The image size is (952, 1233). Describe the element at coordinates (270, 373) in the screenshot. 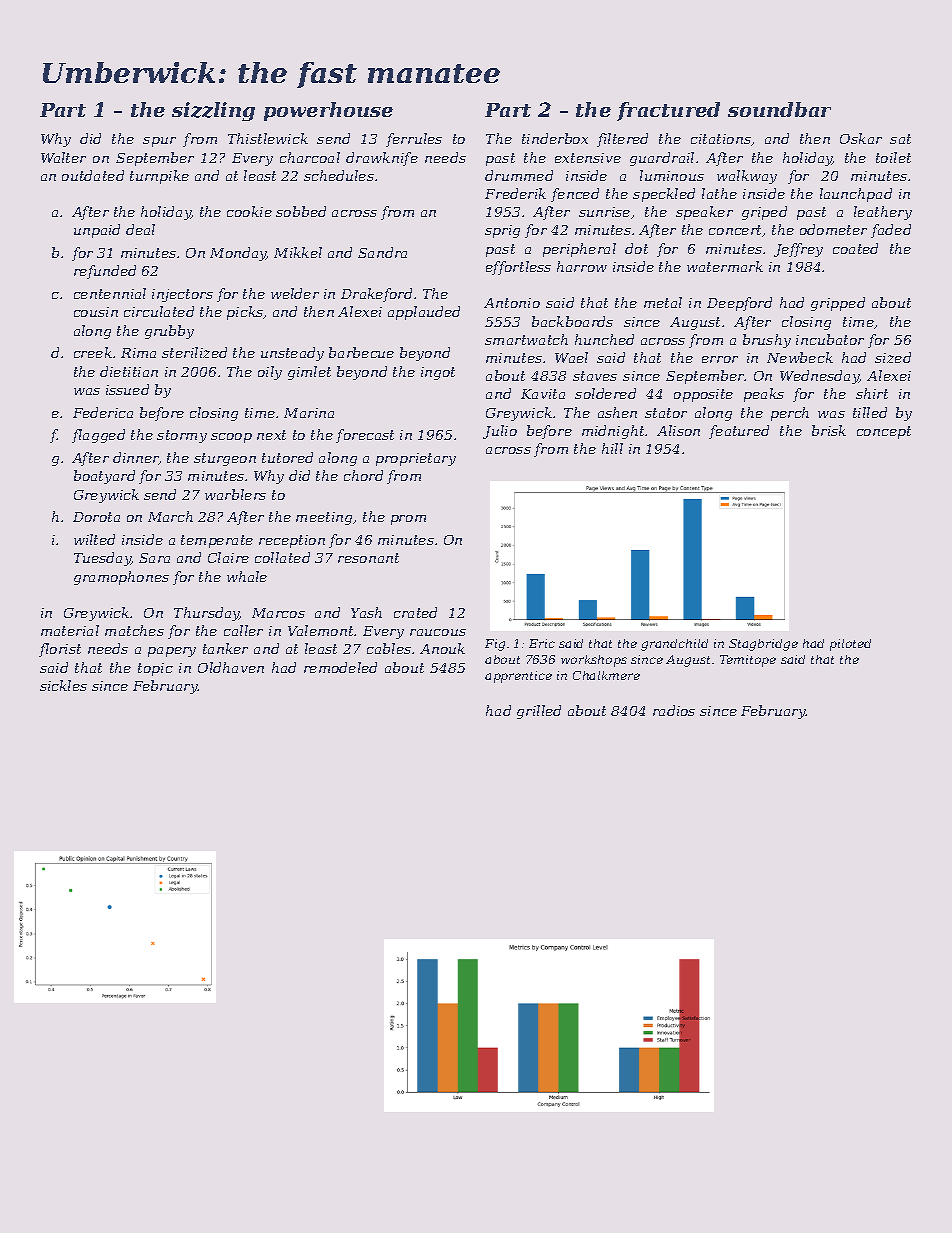

I see `oily` at that location.
